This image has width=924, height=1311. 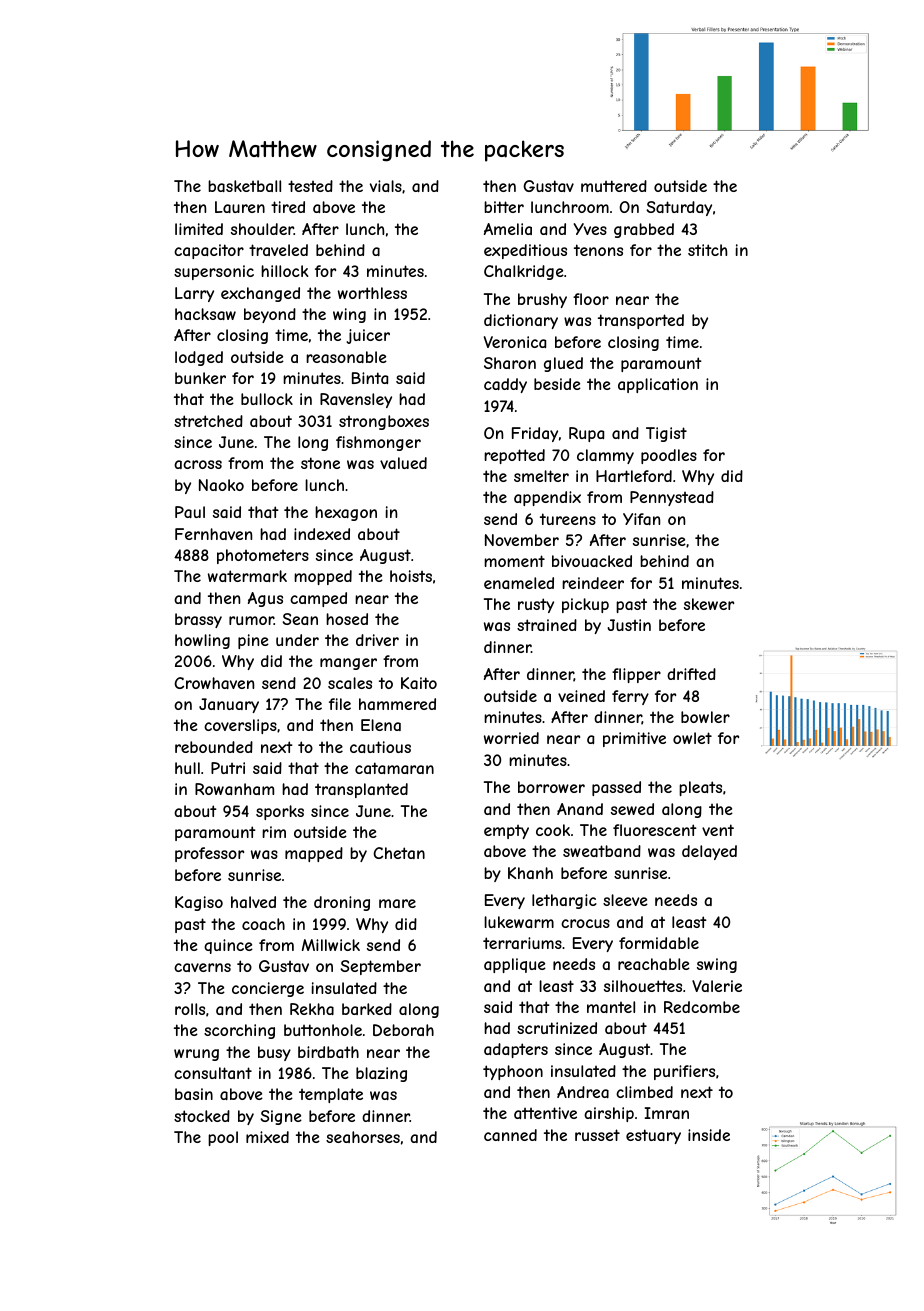 I want to click on mapped, so click(x=314, y=854).
